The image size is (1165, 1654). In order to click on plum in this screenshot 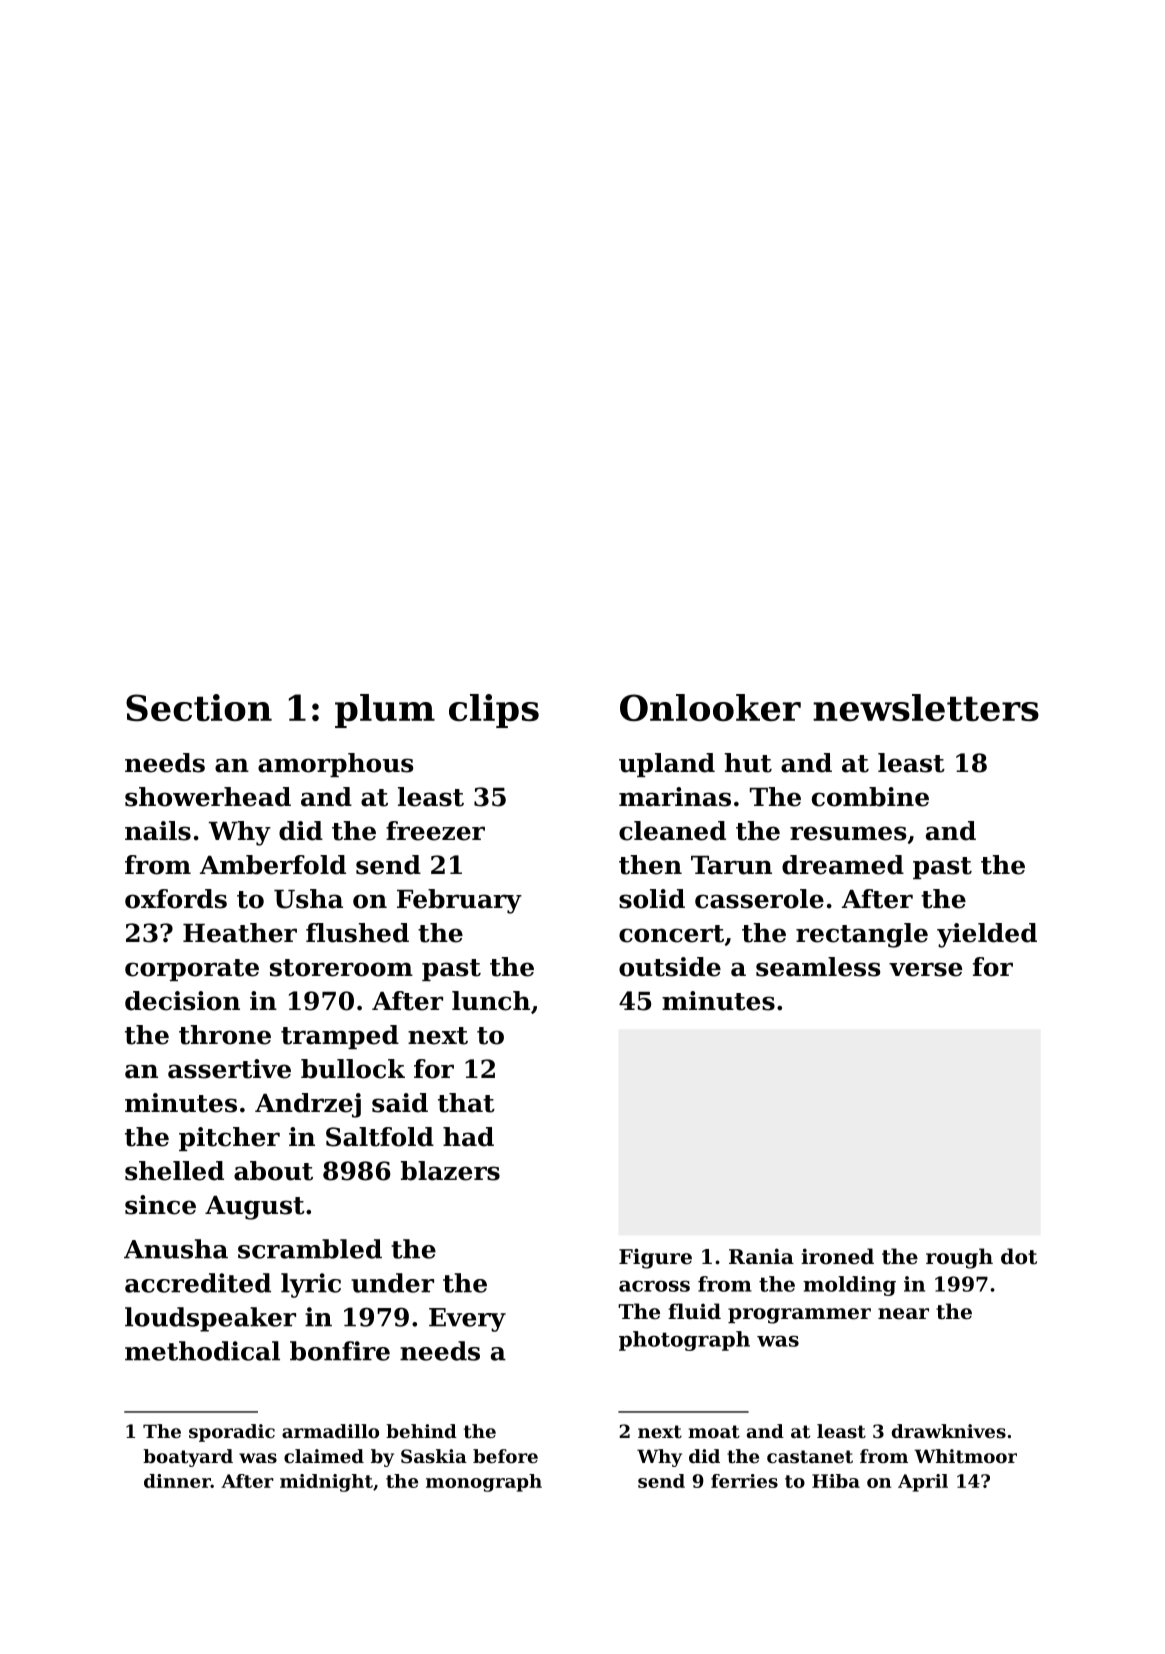, I will do `click(385, 711)`.
